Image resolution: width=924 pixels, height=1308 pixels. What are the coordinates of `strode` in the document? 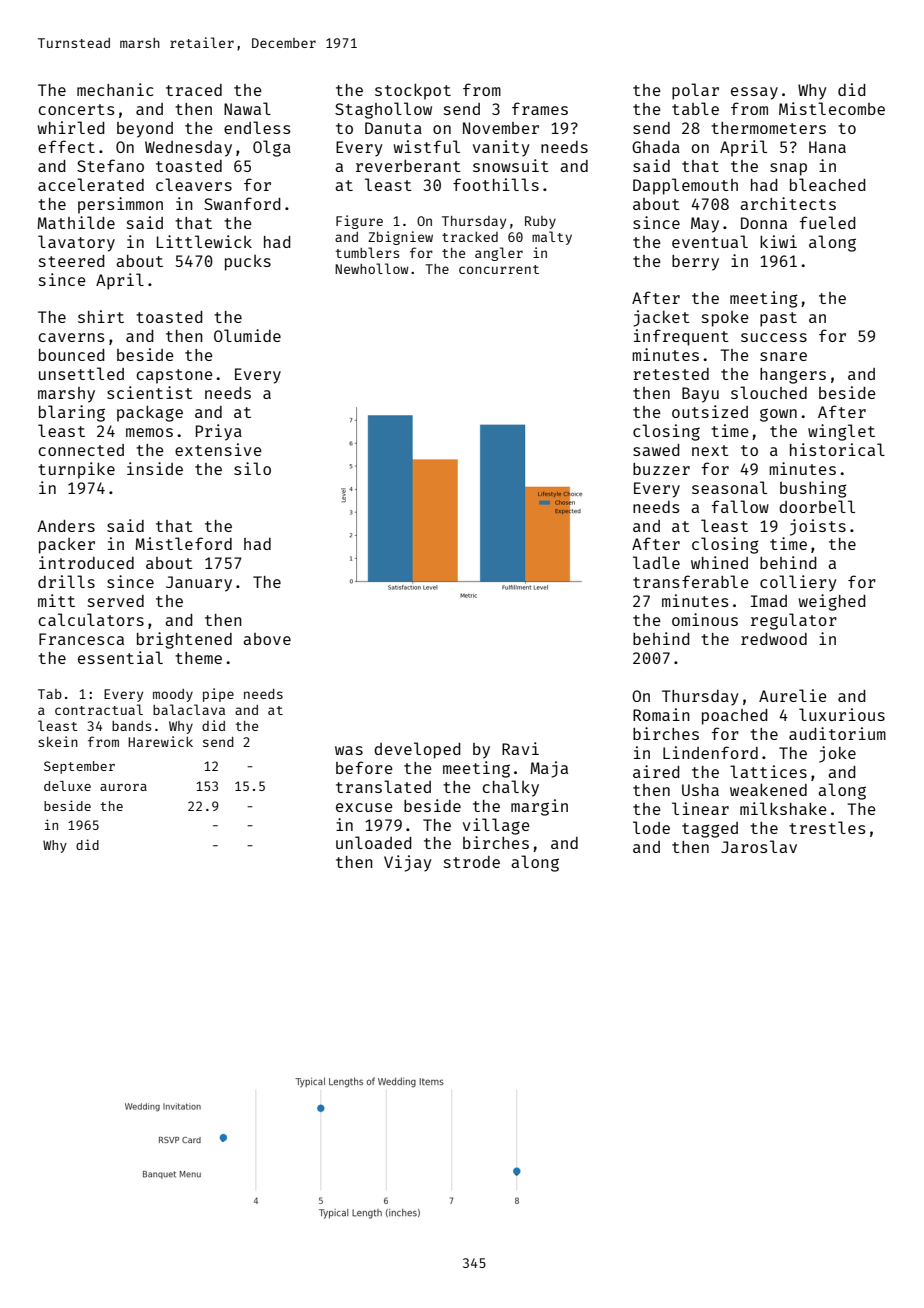 It's located at (472, 862).
